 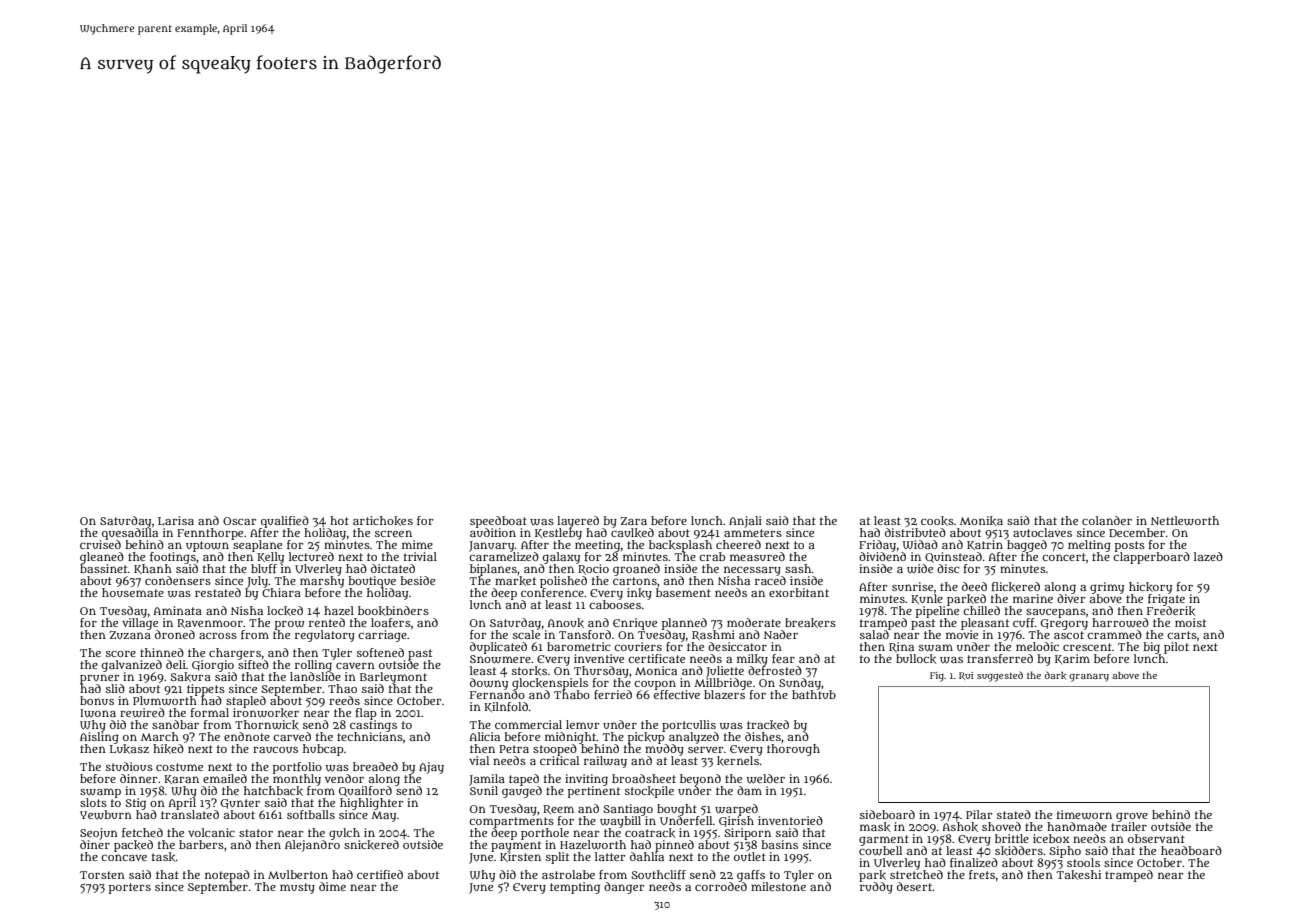 I want to click on bassinet, so click(x=104, y=568).
